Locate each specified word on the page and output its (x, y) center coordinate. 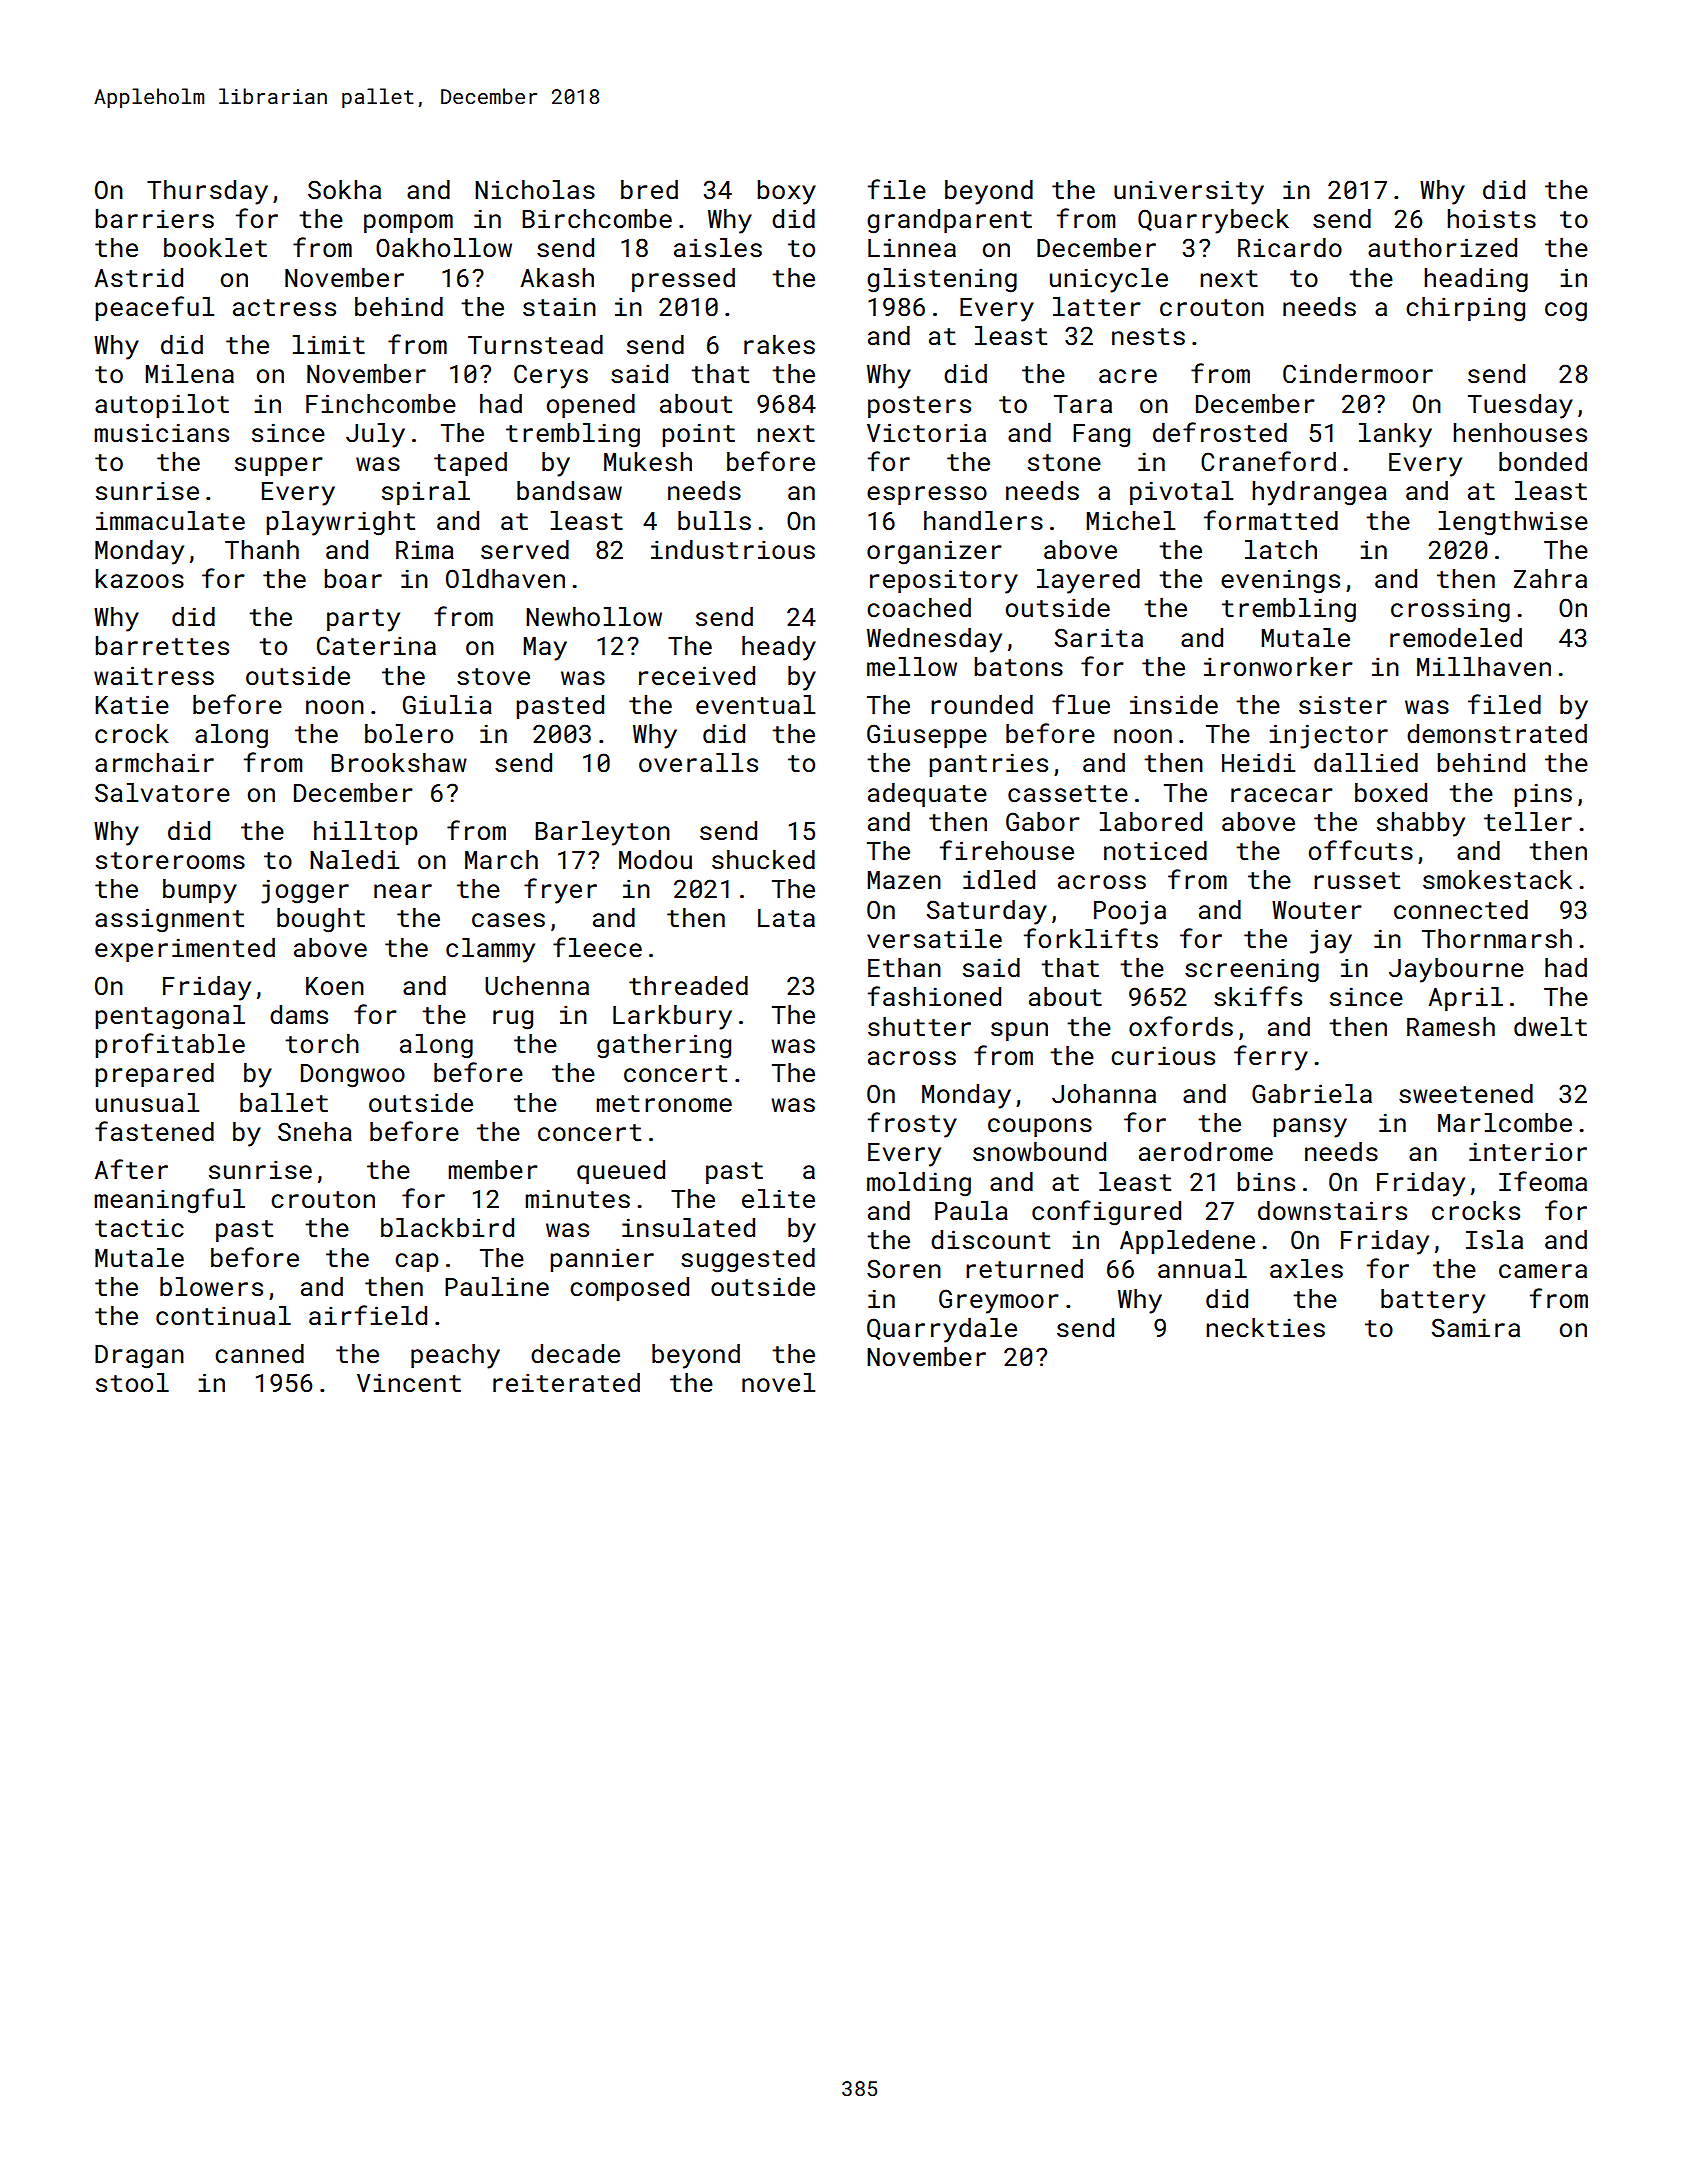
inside (1174, 705)
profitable (170, 1045)
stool (132, 1383)
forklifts (1091, 938)
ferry (1271, 1058)
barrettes (162, 646)
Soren (904, 1268)
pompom (408, 223)
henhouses (1520, 433)
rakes (779, 345)
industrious (733, 550)
